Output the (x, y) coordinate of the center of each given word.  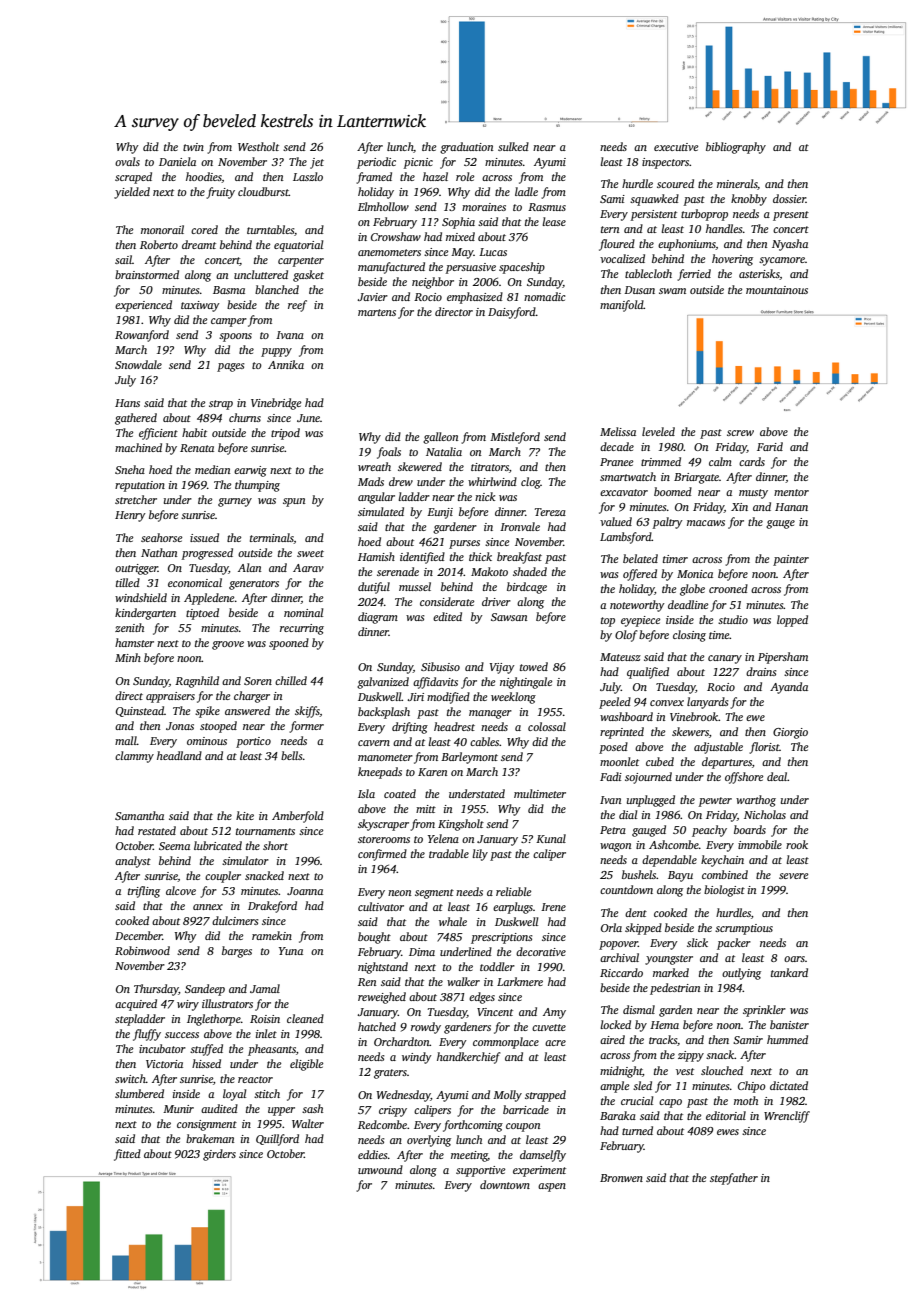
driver (496, 601)
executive (676, 147)
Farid (770, 446)
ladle (526, 191)
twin (193, 147)
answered (247, 710)
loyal (234, 1095)
